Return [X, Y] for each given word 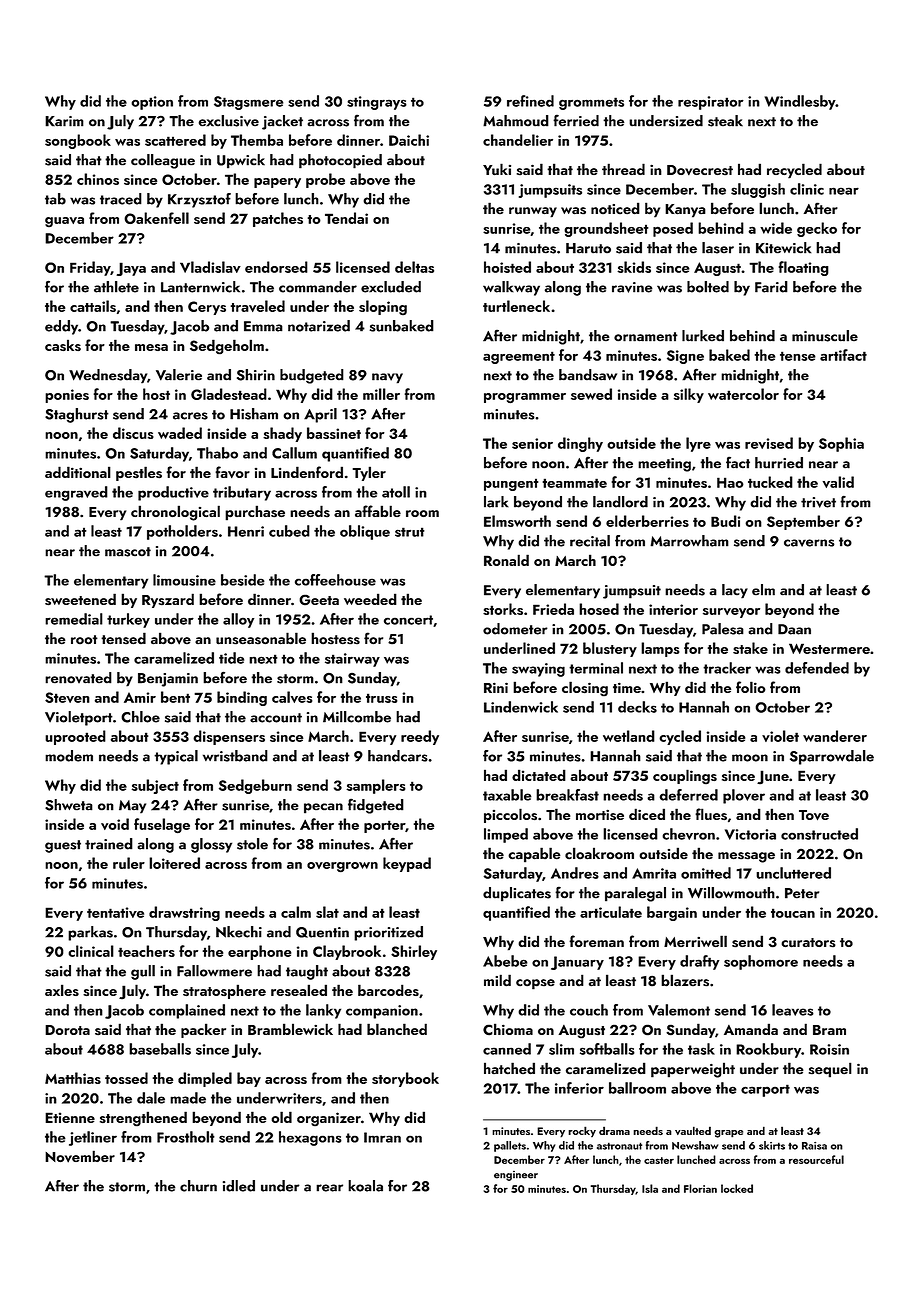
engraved [76, 493]
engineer [516, 1176]
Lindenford [307, 472]
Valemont [679, 1010]
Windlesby [800, 102]
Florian [700, 1188]
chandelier [518, 140]
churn [198, 1186]
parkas [90, 933]
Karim [64, 121]
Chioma [508, 1029]
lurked [703, 336]
